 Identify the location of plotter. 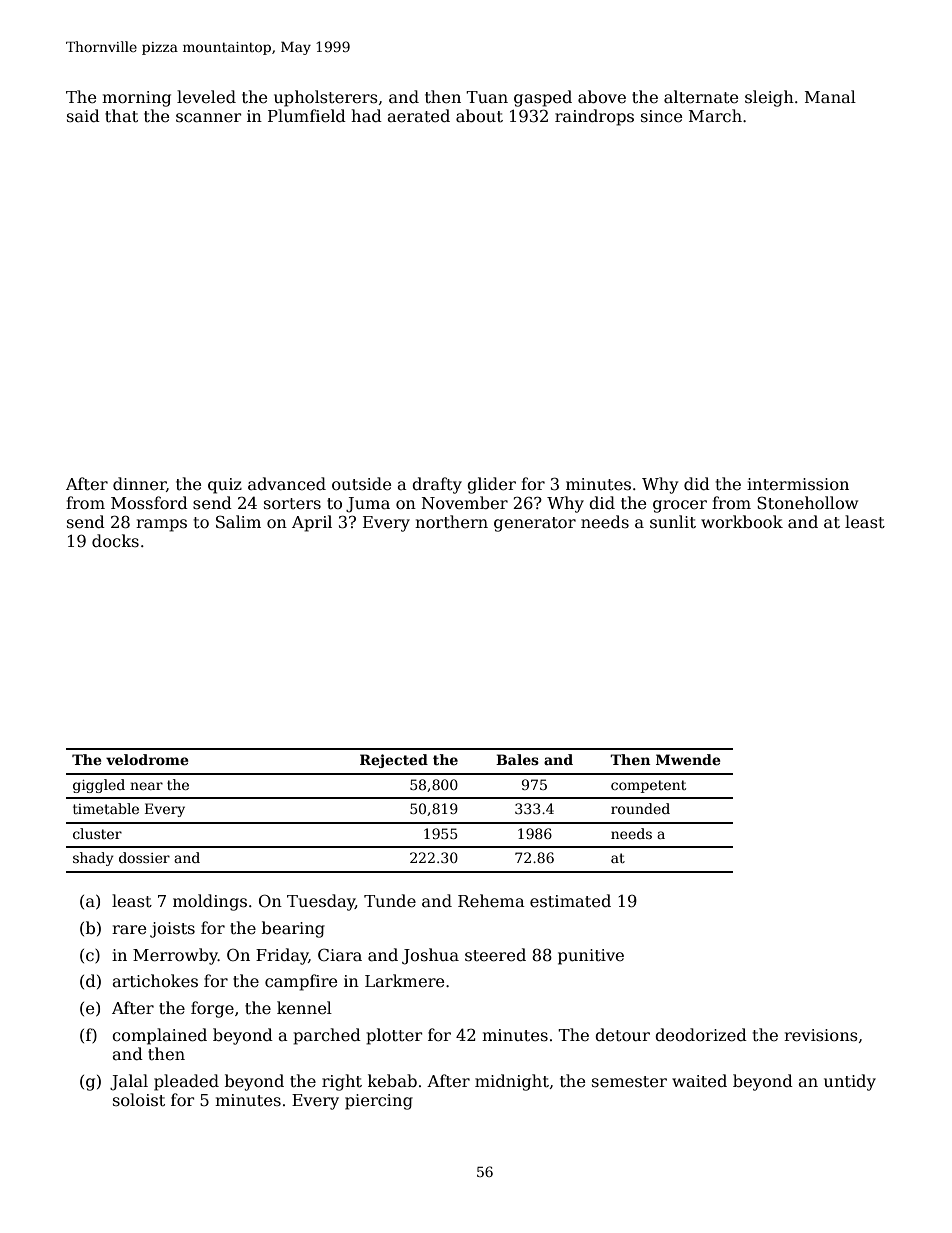
(394, 1036).
